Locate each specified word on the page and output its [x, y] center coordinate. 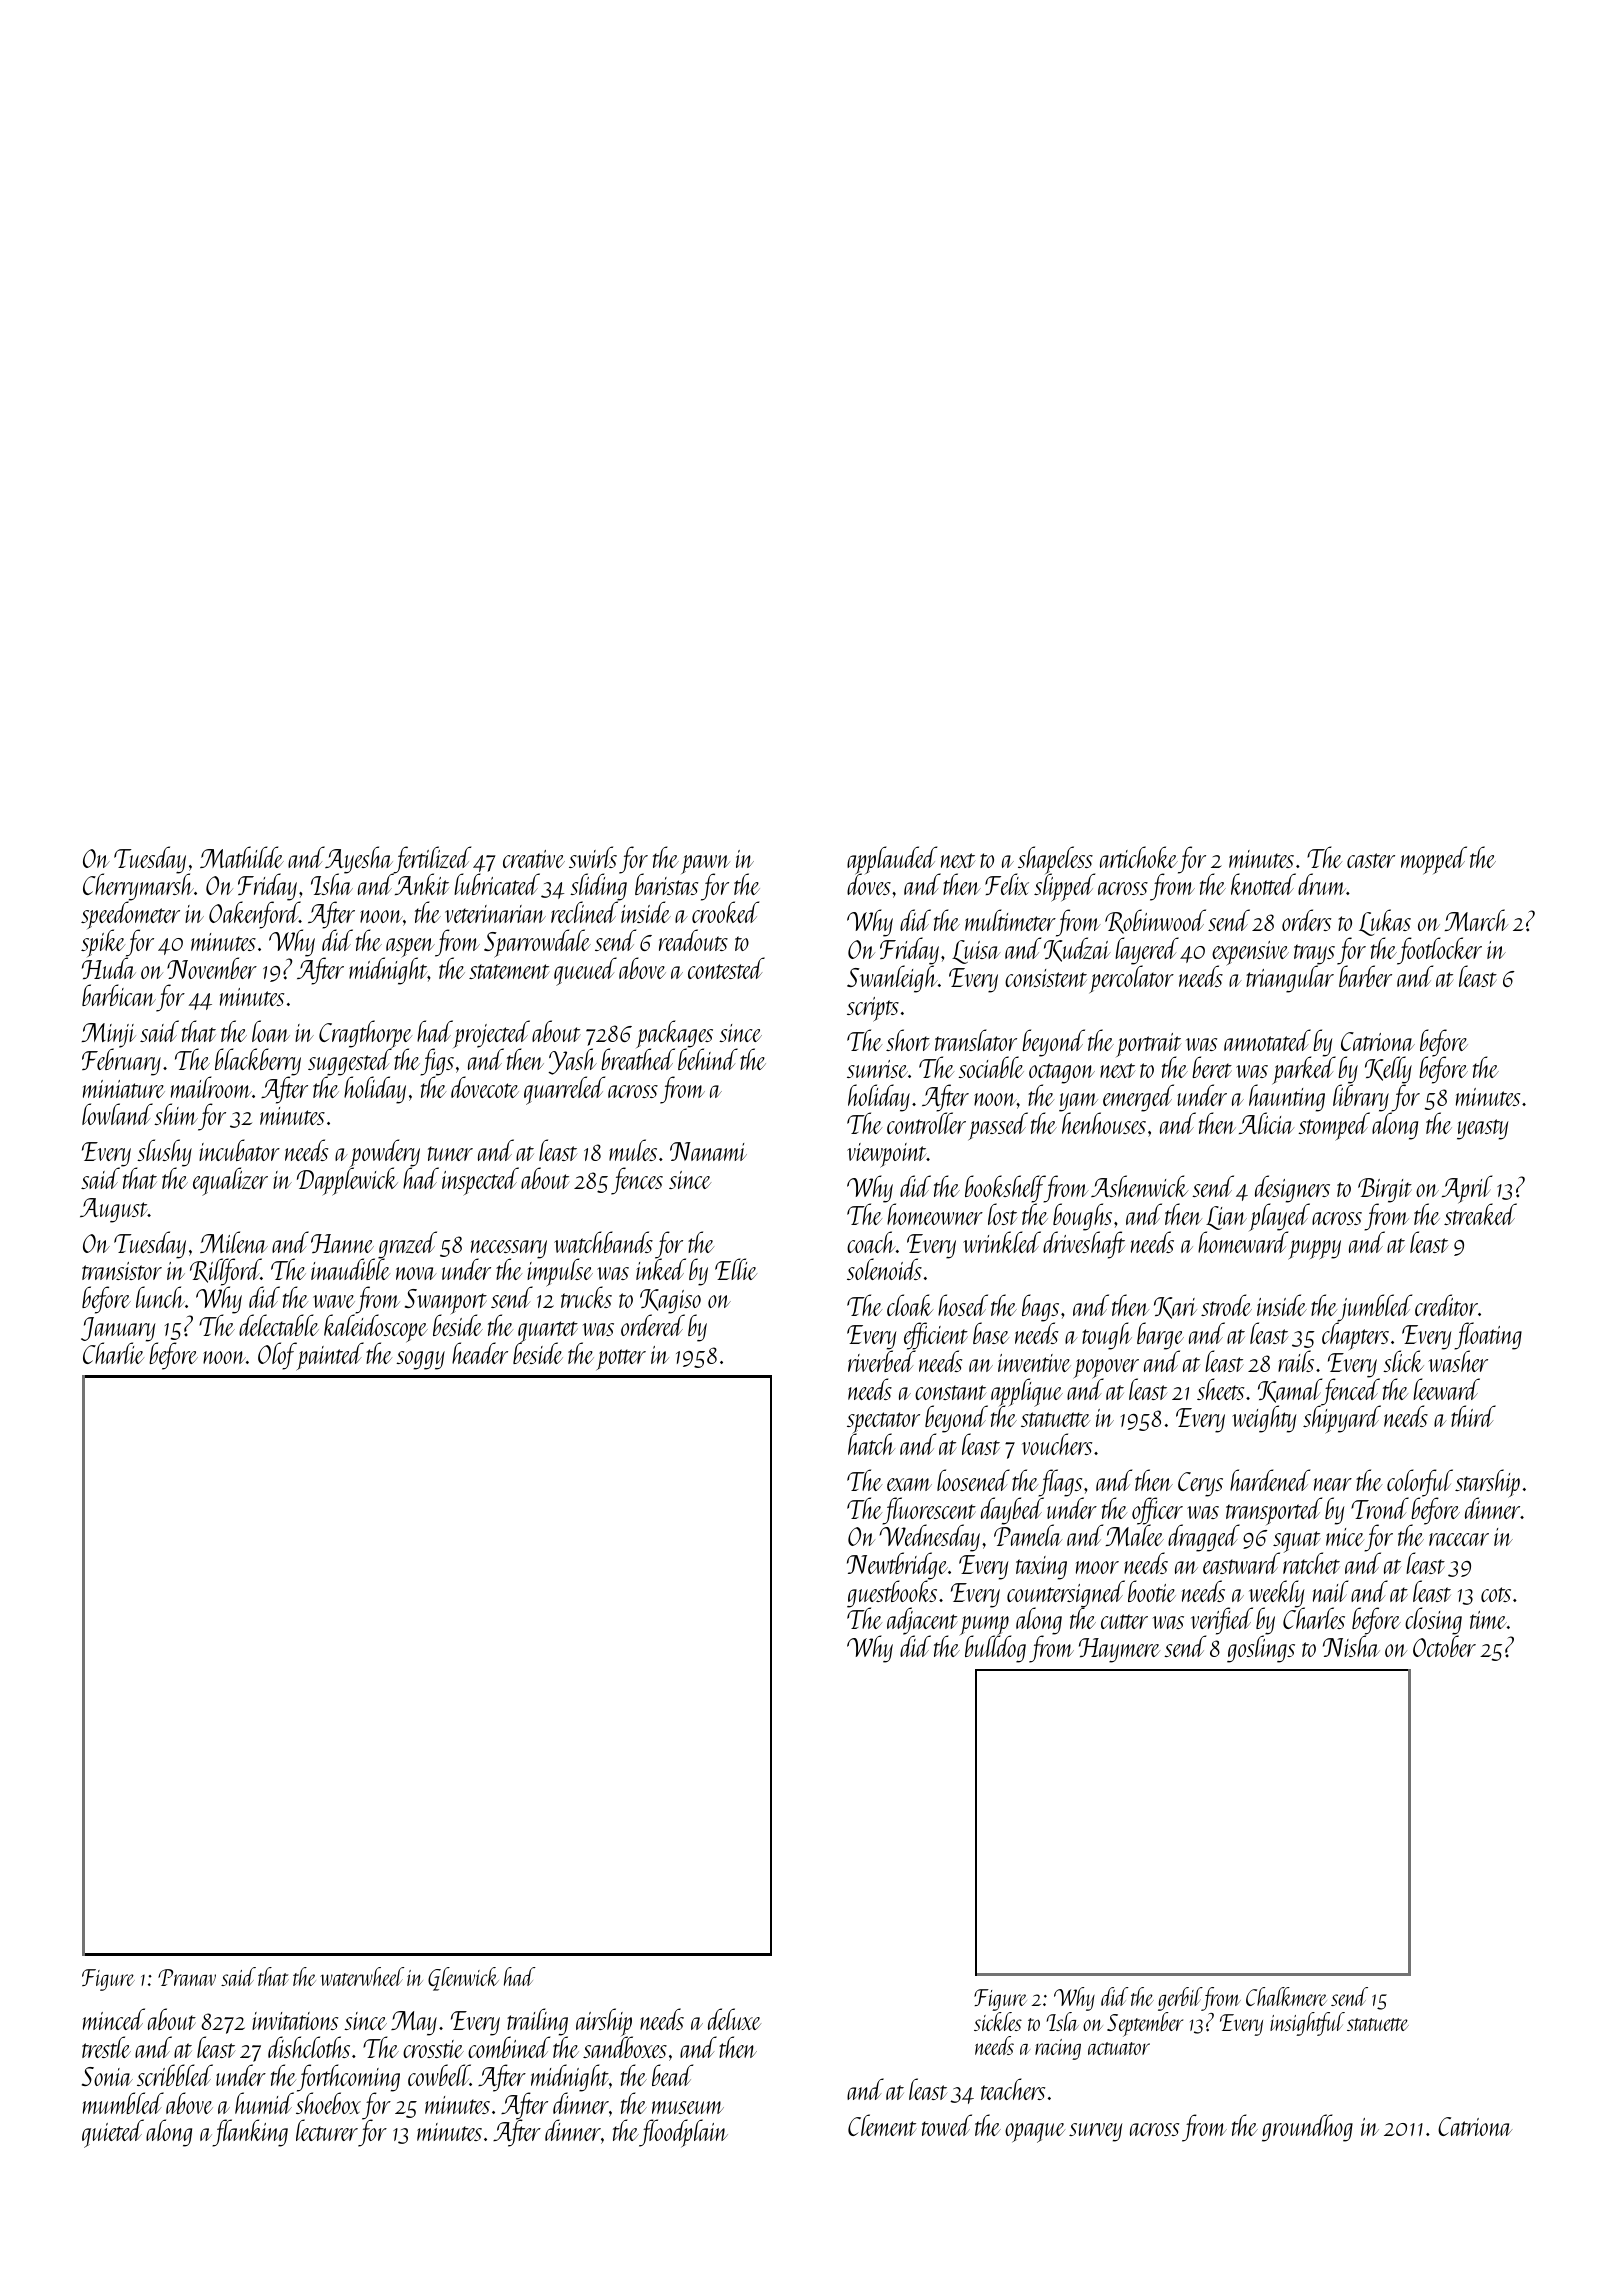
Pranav [187, 1977]
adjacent [922, 1621]
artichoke [1139, 857]
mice [1345, 1537]
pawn [705, 865]
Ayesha [359, 860]
